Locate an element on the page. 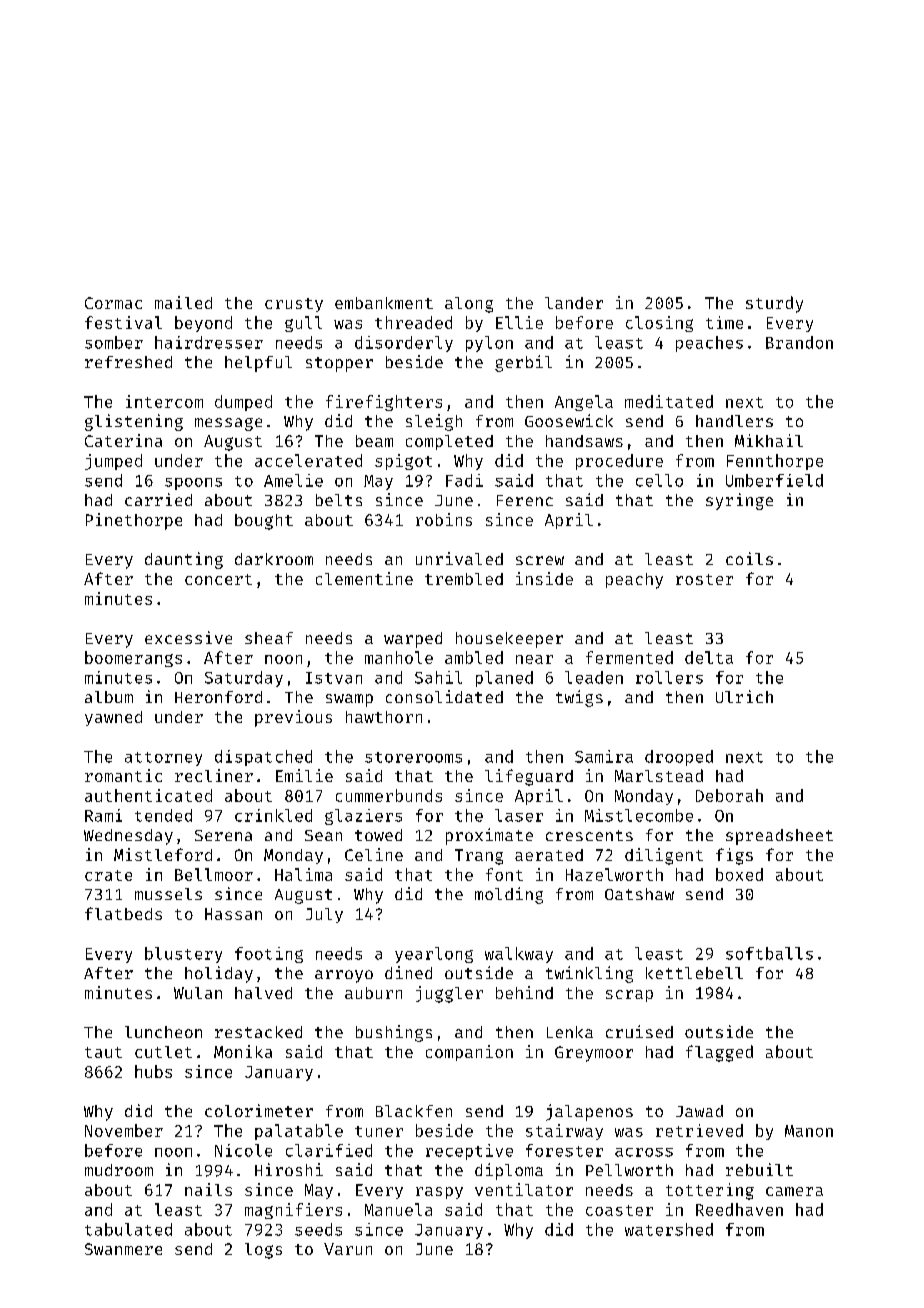 The height and width of the document is (1308, 924). cello is located at coordinates (659, 480).
